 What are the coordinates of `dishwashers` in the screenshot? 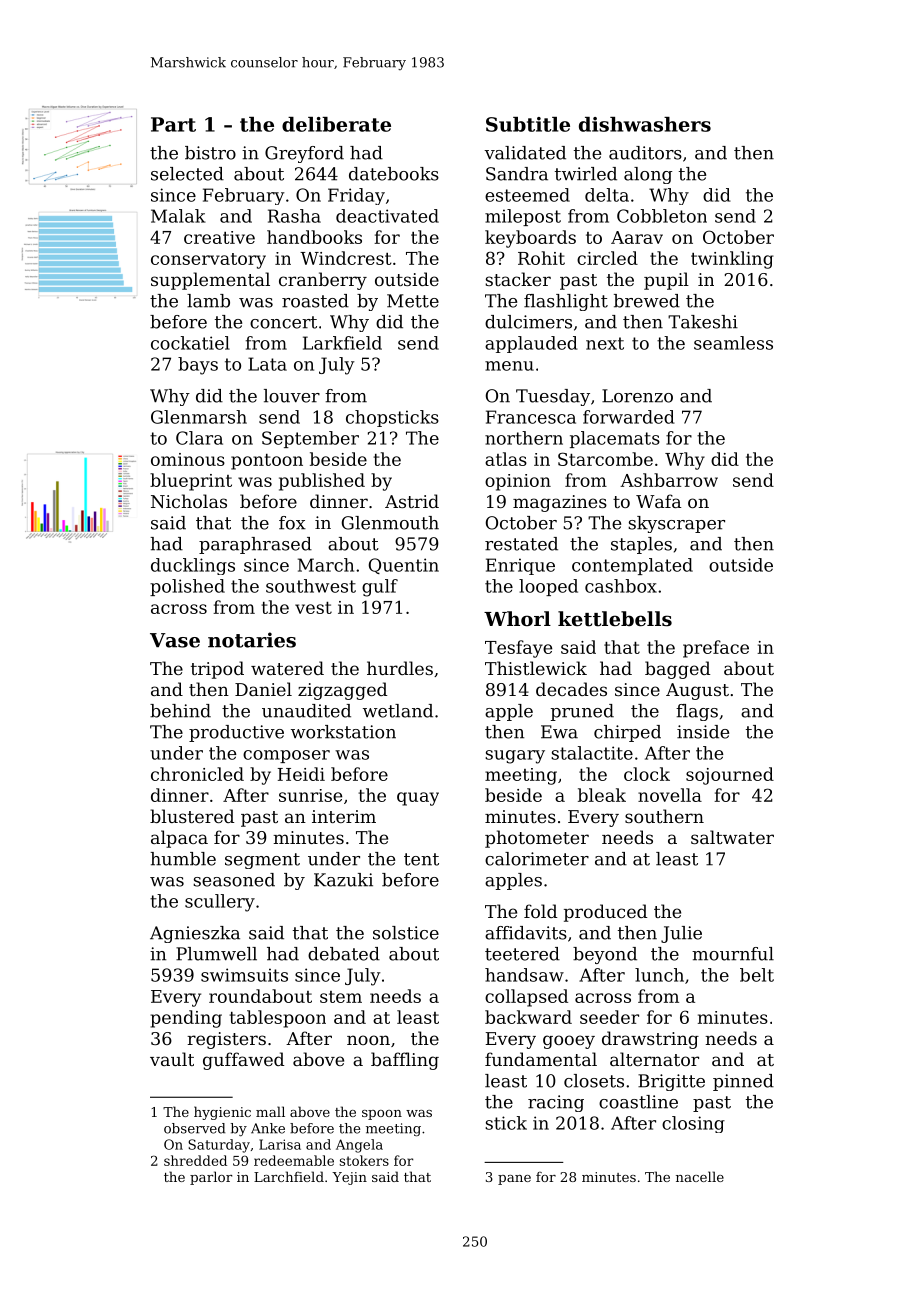 It's located at (645, 124).
